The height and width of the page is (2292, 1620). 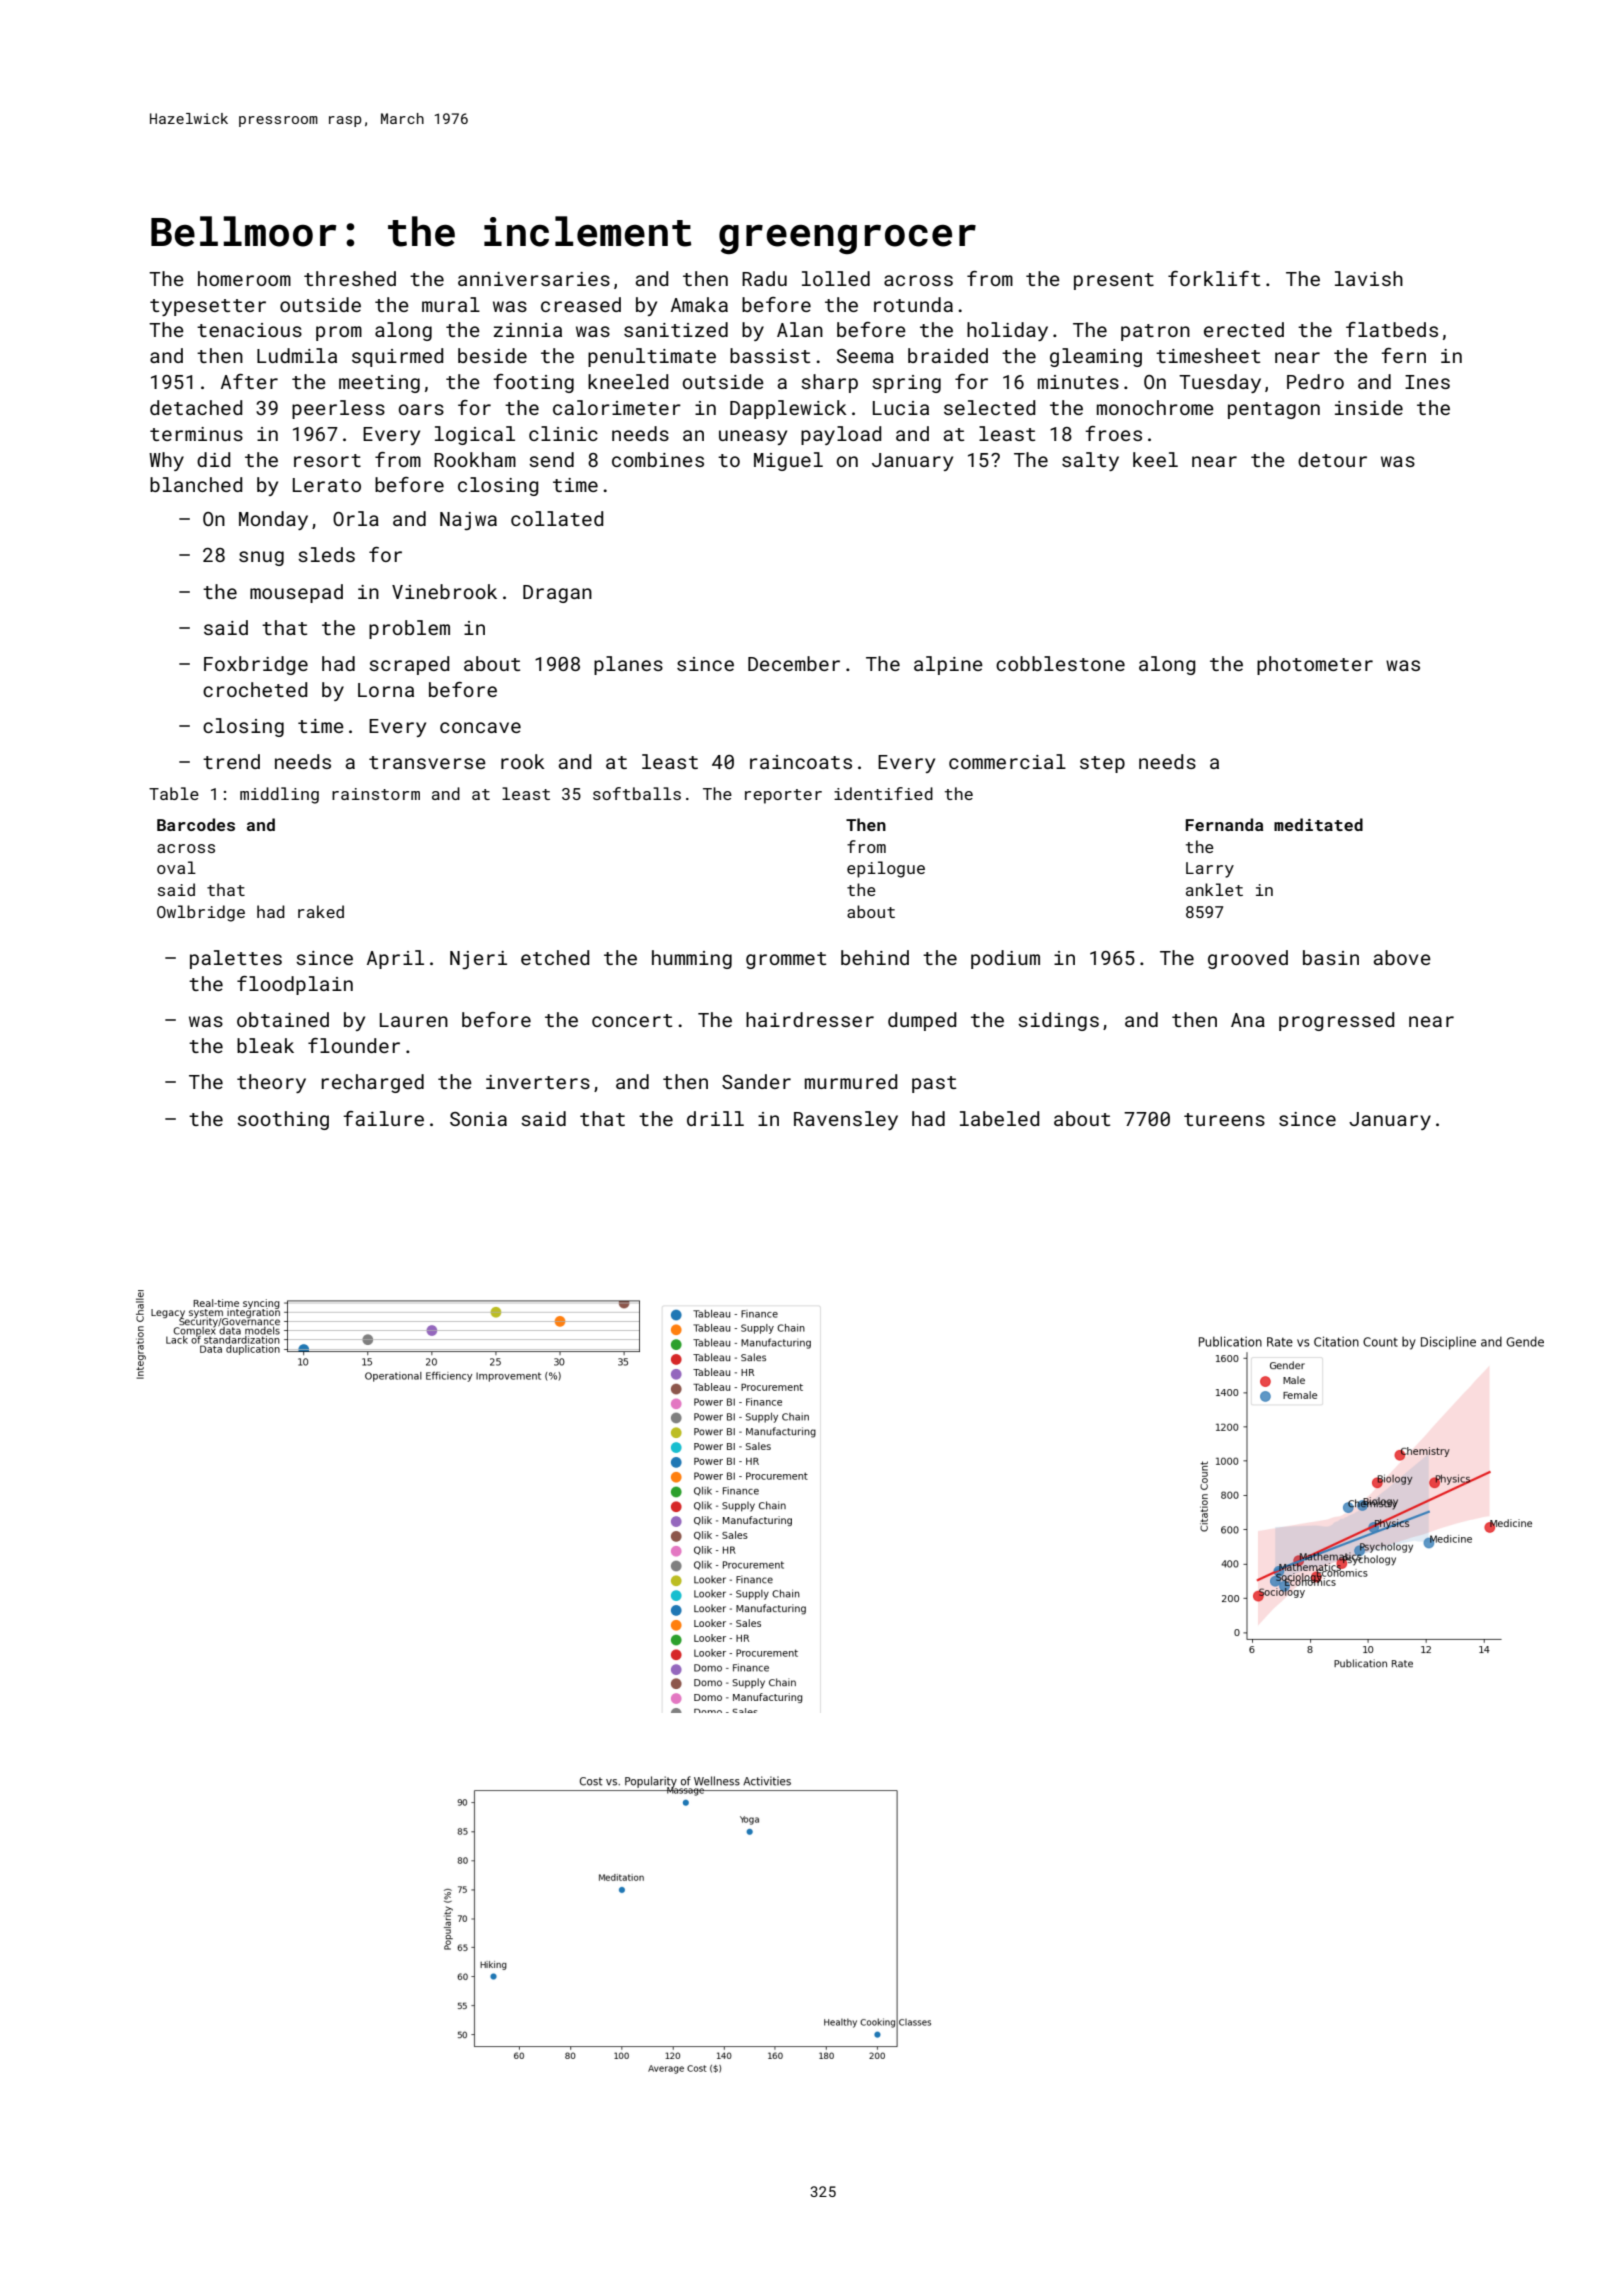 What do you see at coordinates (788, 461) in the page?
I see `Miguel` at bounding box center [788, 461].
